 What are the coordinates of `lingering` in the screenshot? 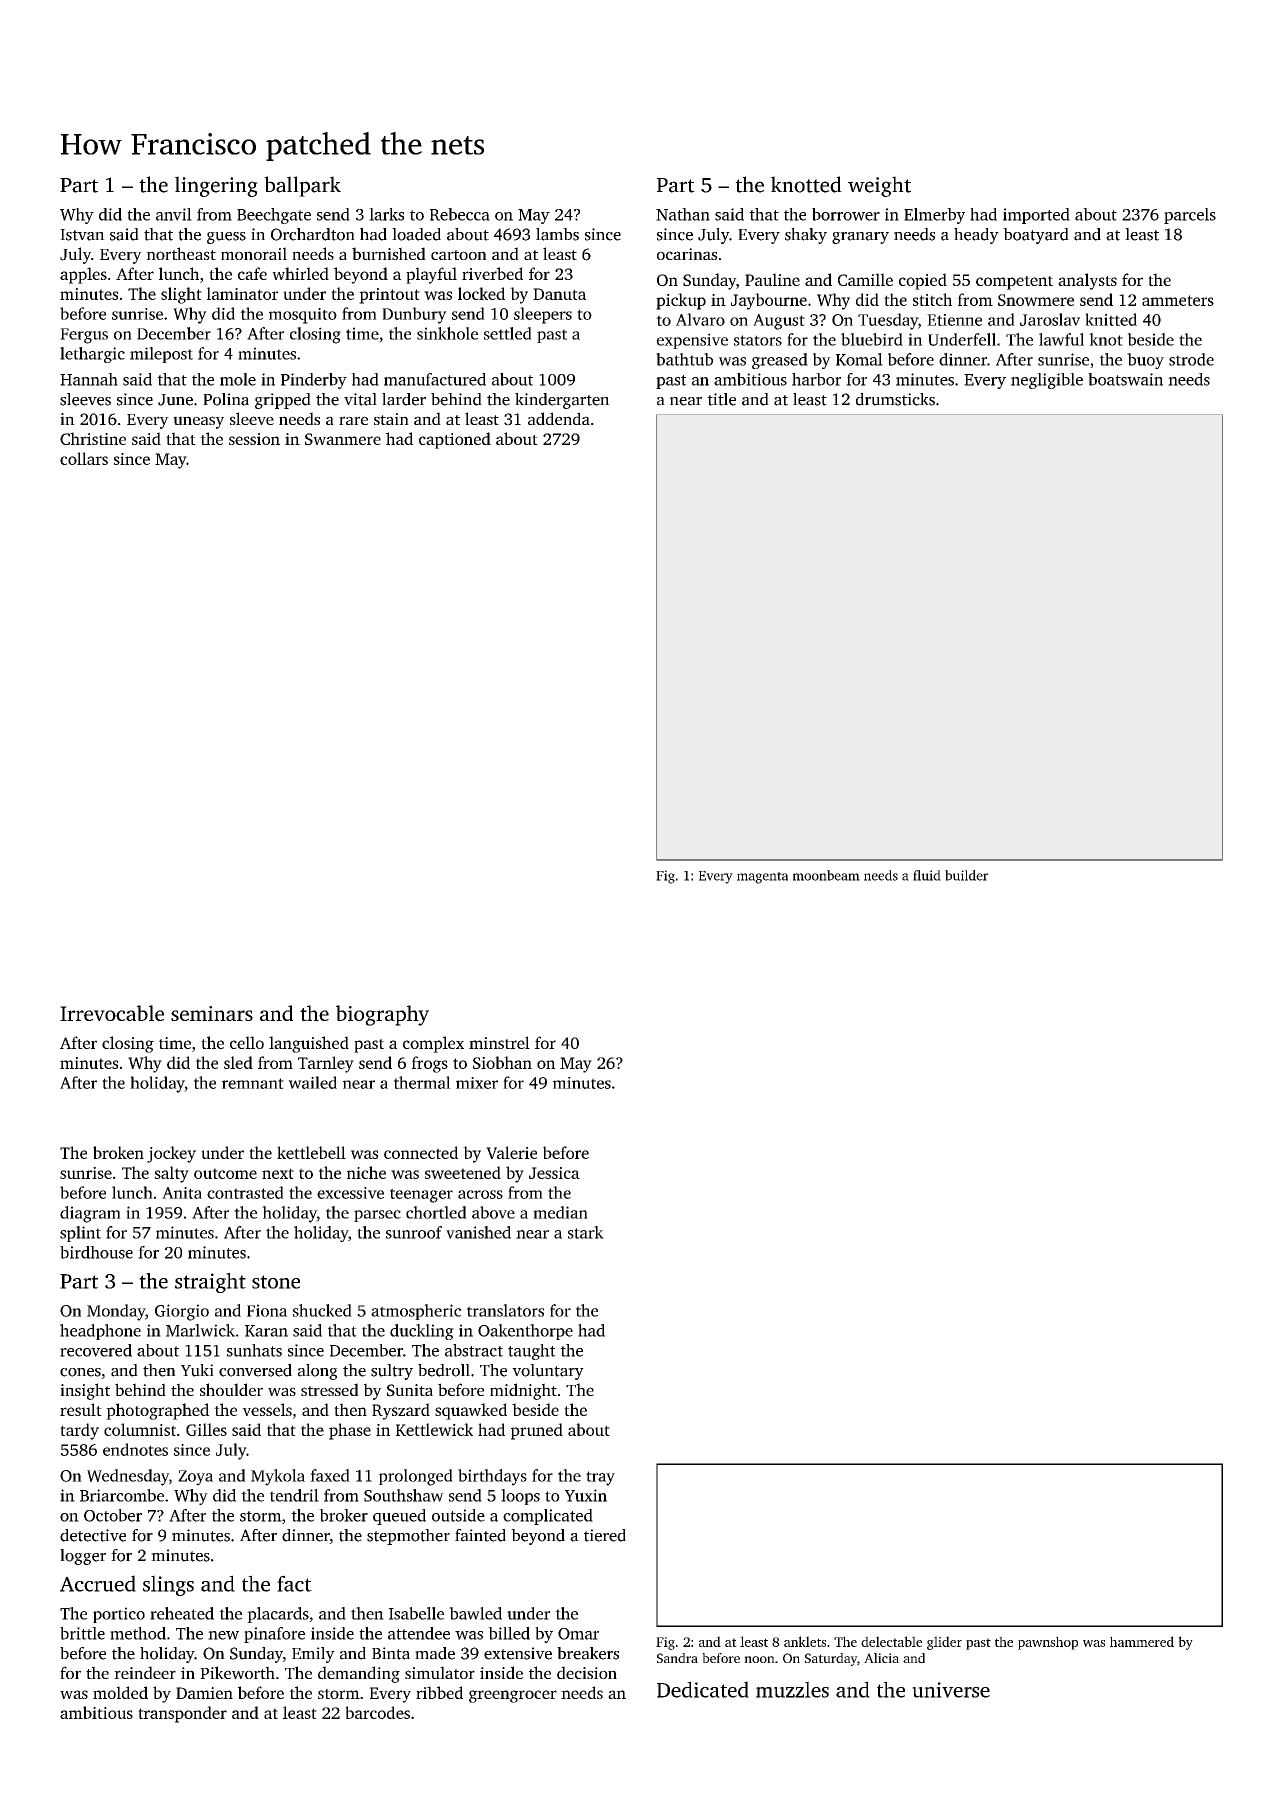 It's located at (216, 186).
